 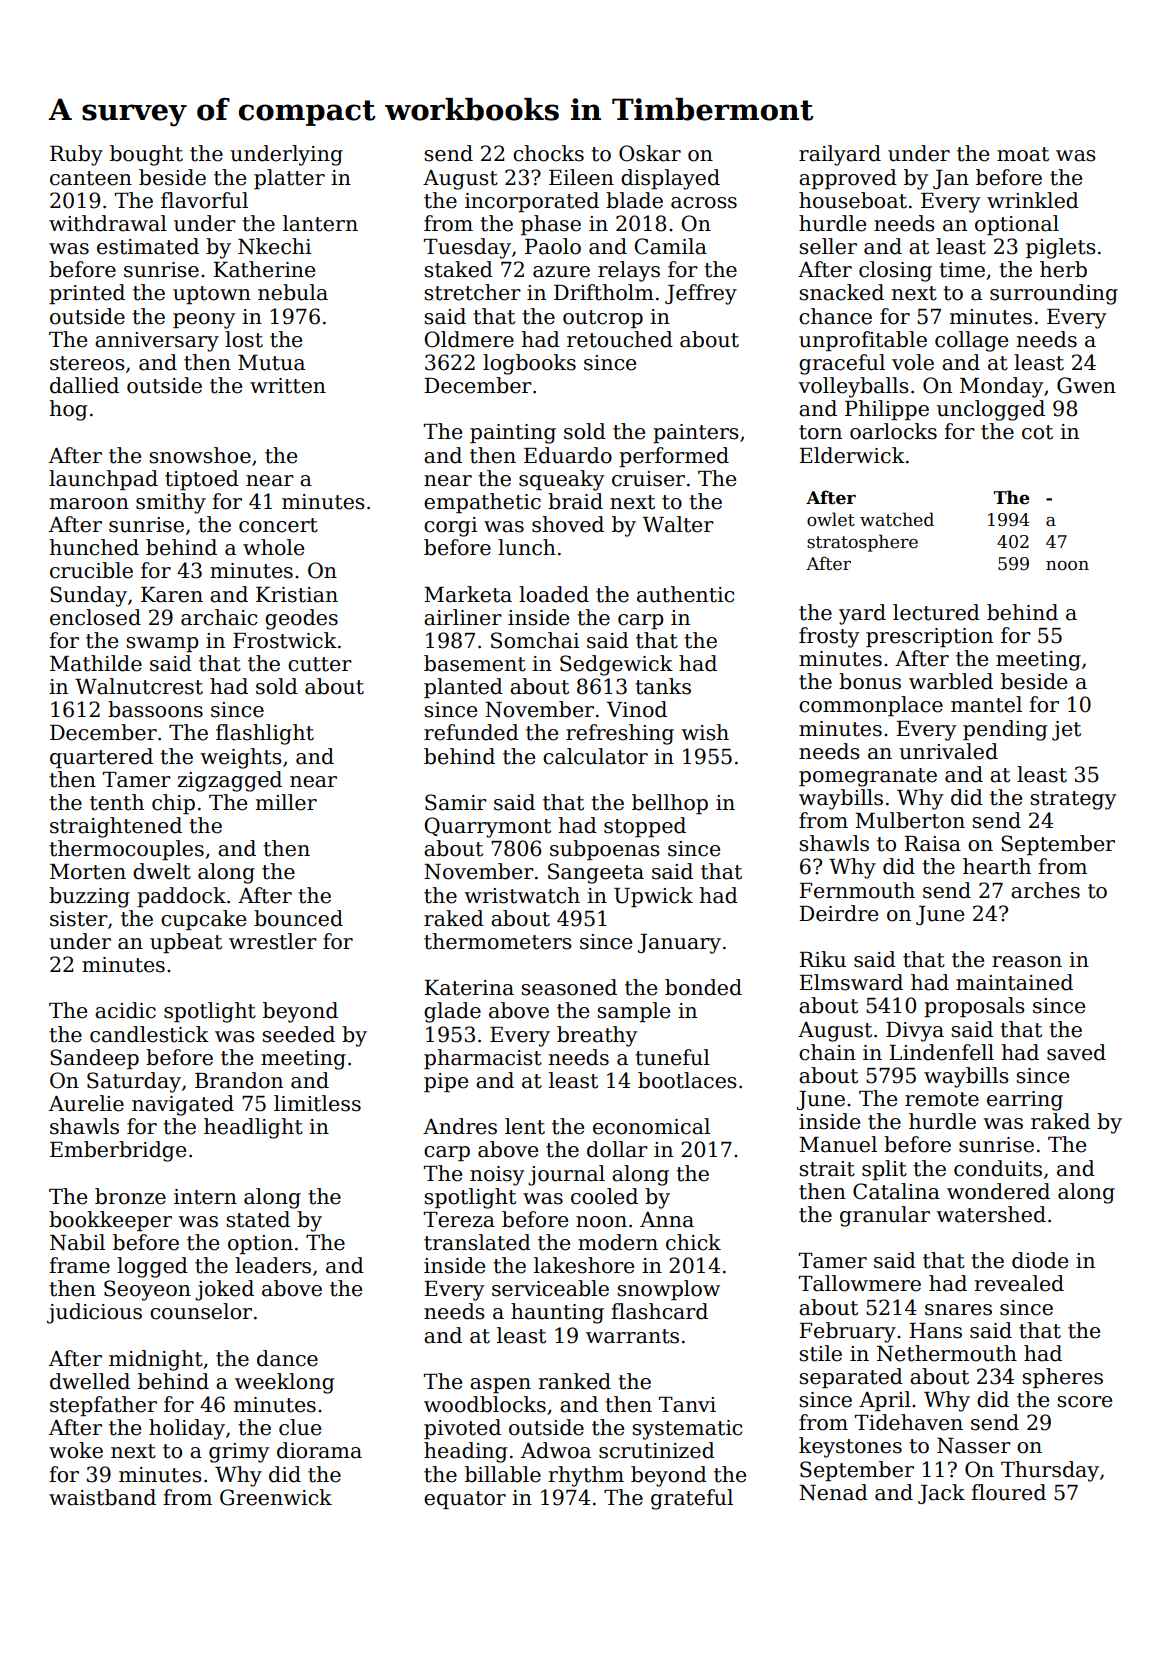 What do you see at coordinates (1066, 731) in the screenshot?
I see `jet` at bounding box center [1066, 731].
